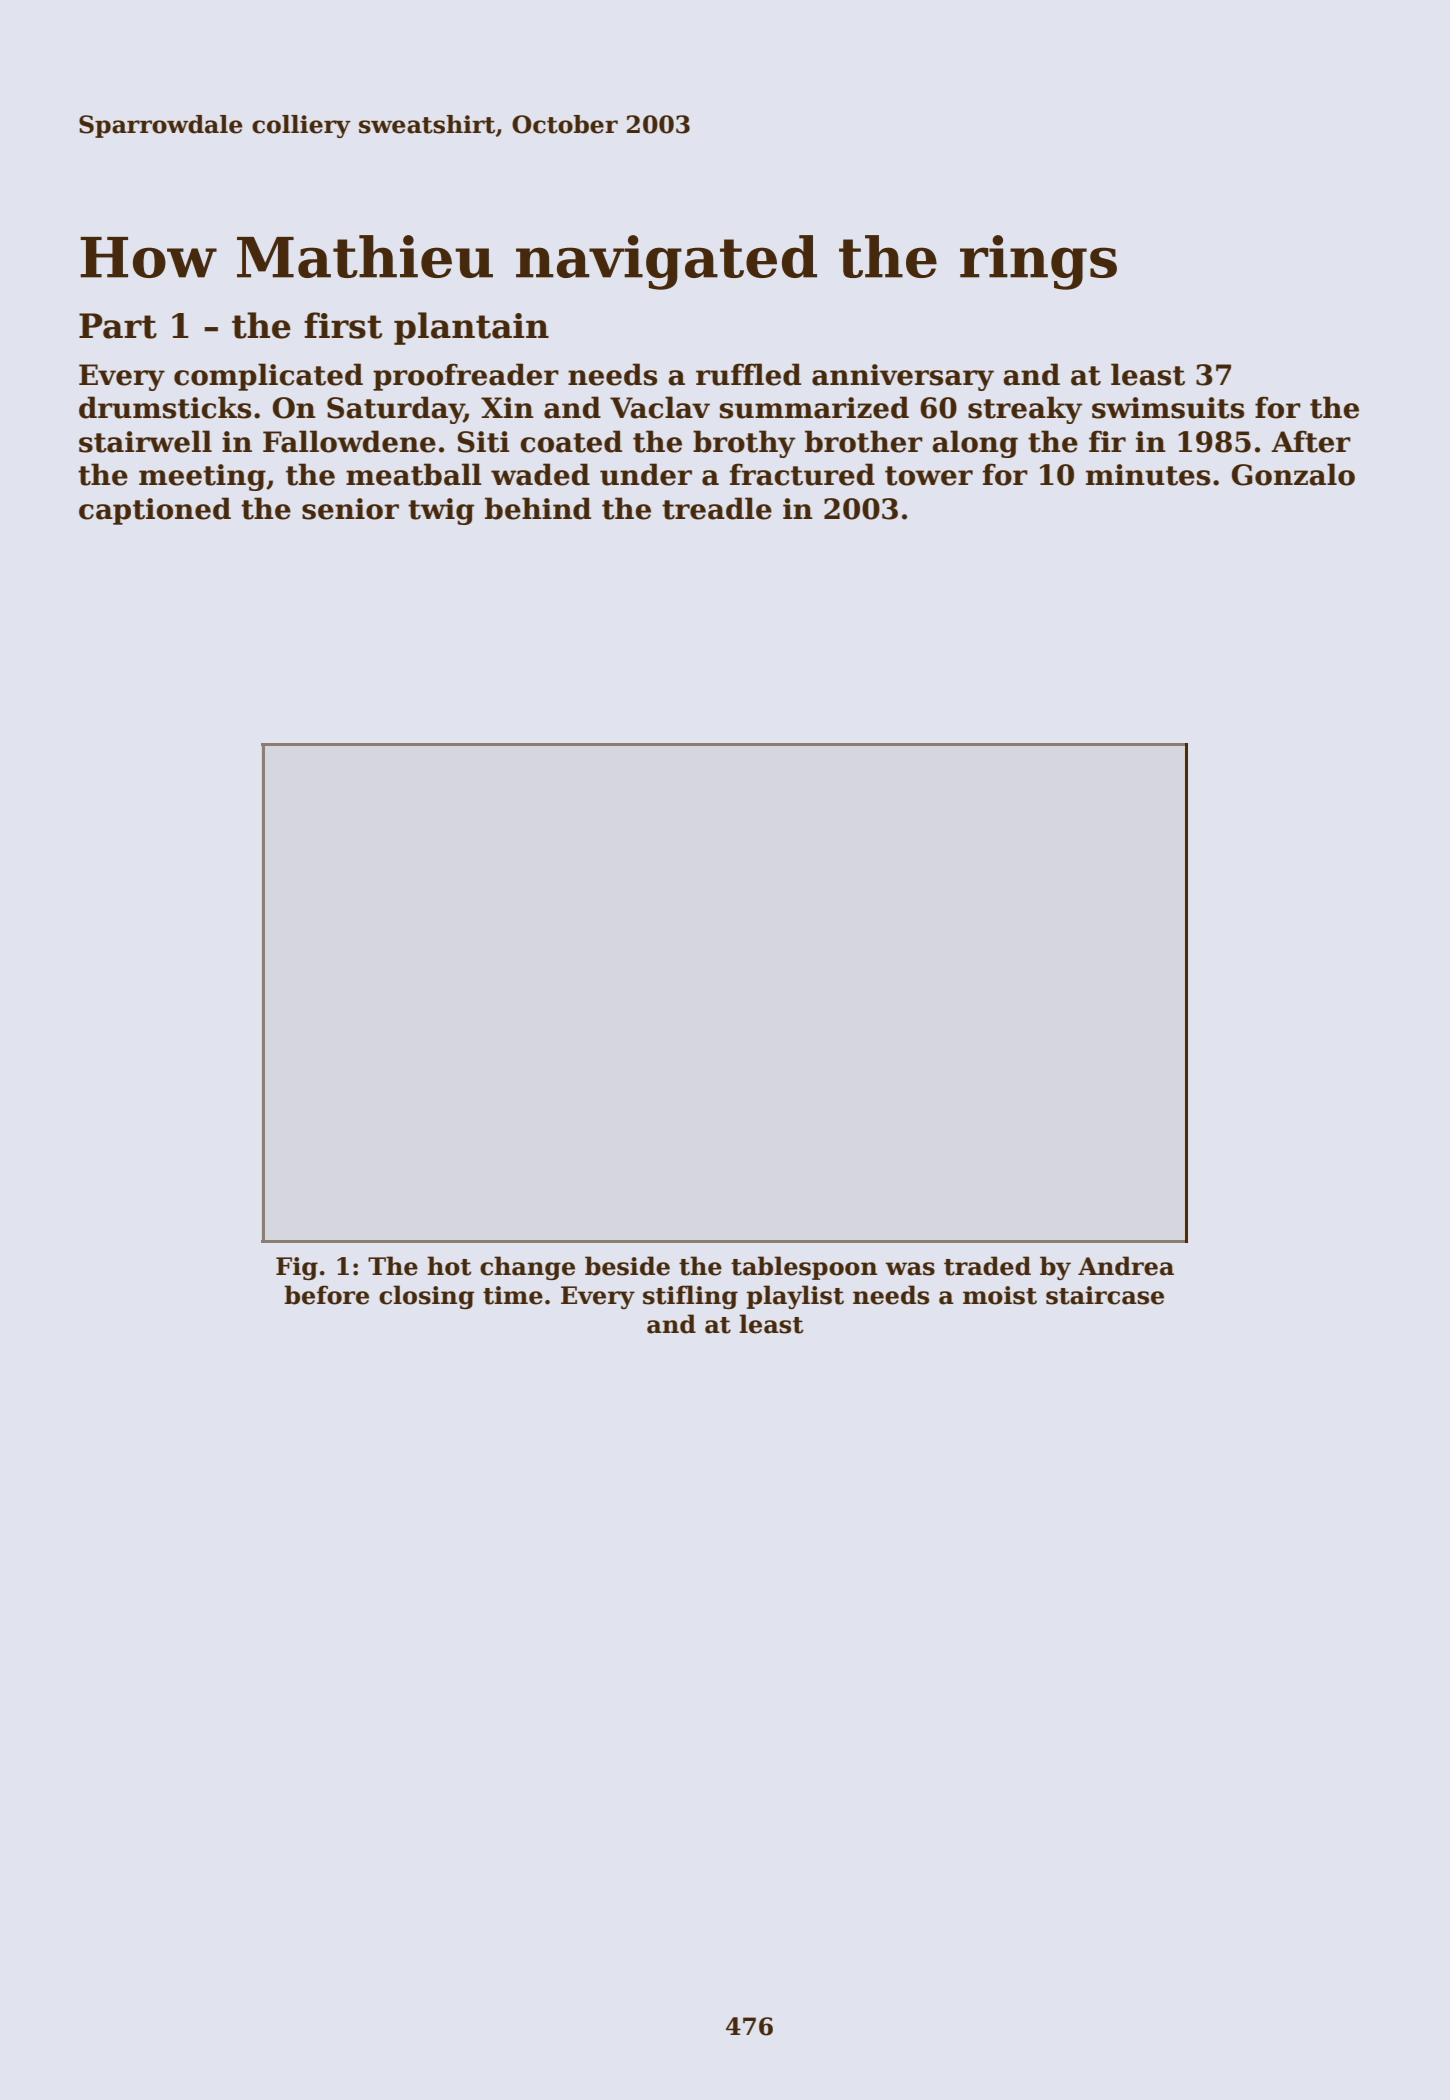 The height and width of the document is (2100, 1450). Describe the element at coordinates (513, 1295) in the document. I see `time` at that location.
